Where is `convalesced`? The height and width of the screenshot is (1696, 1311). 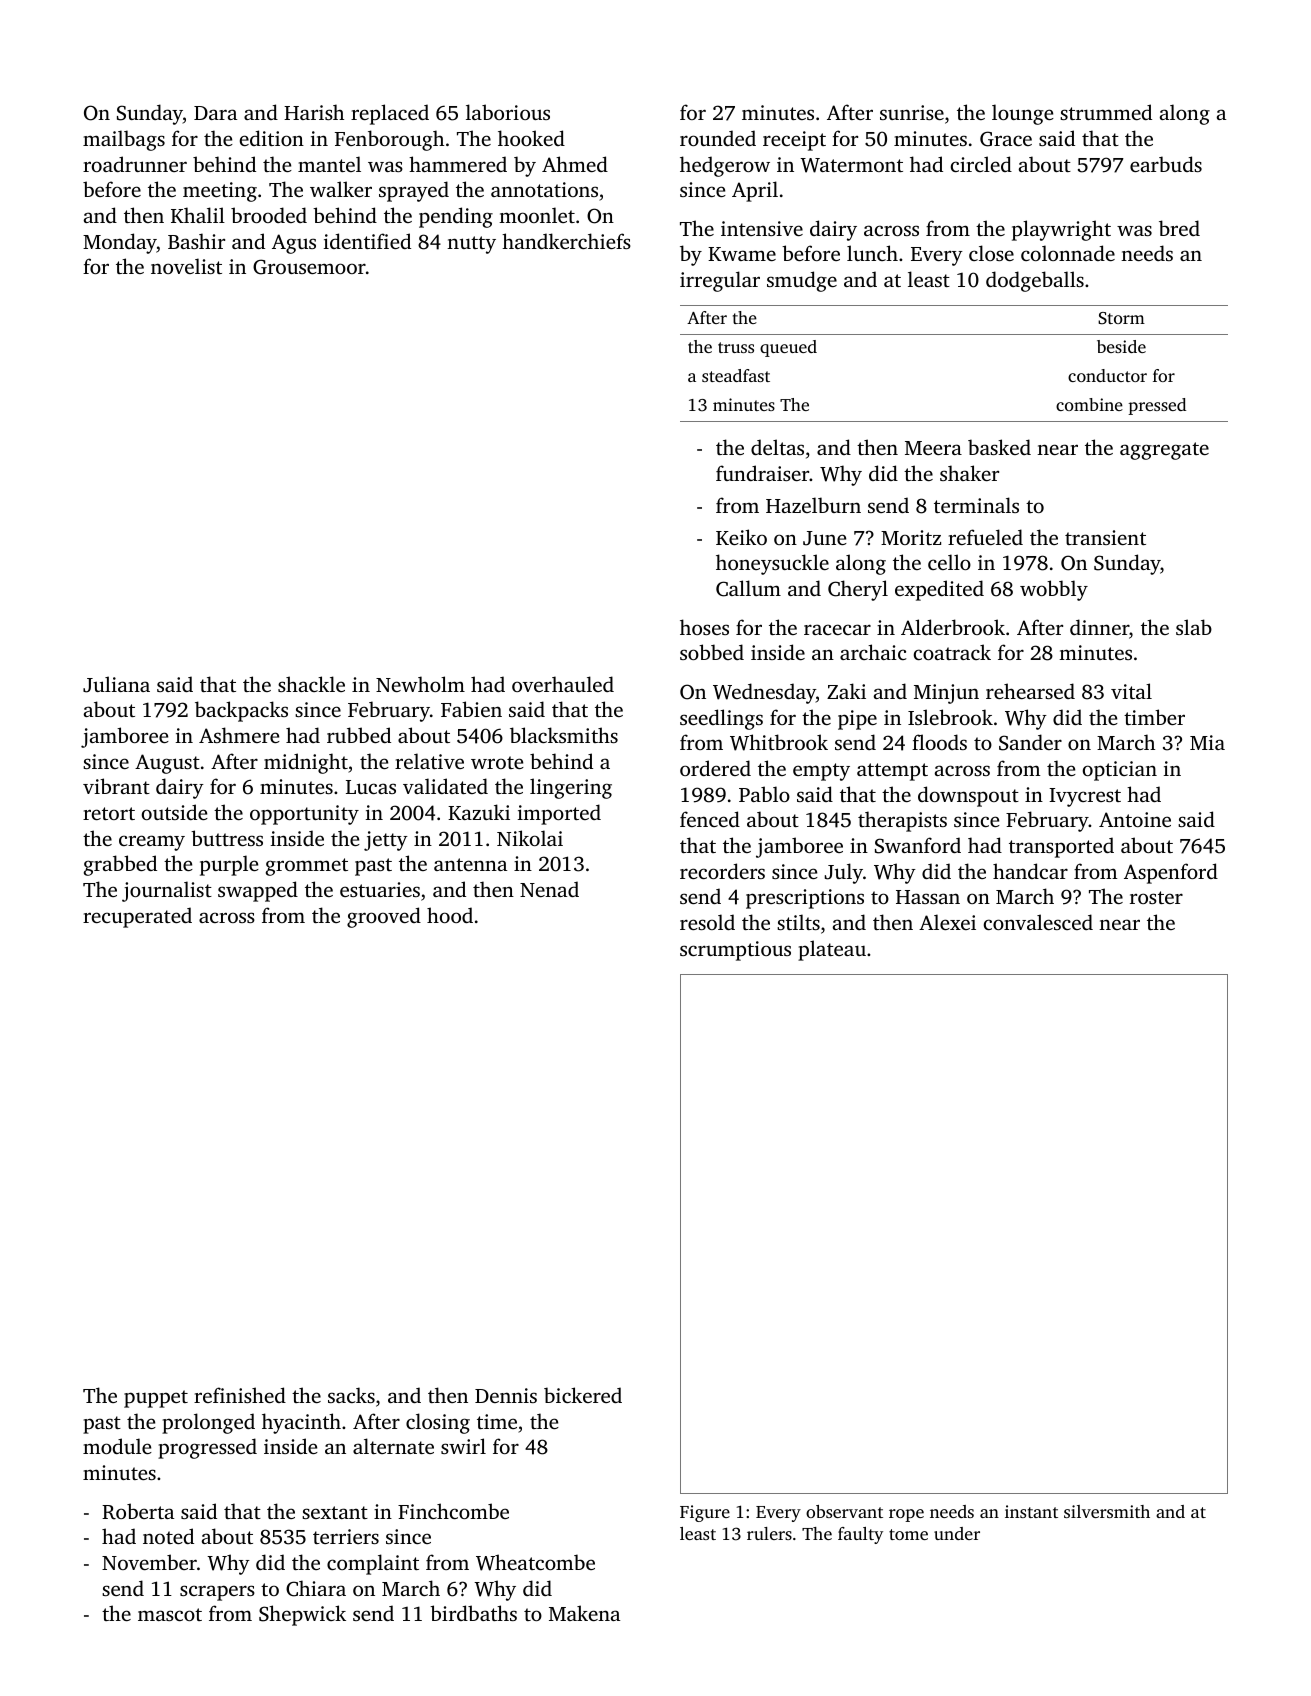
convalesced is located at coordinates (1038, 922).
